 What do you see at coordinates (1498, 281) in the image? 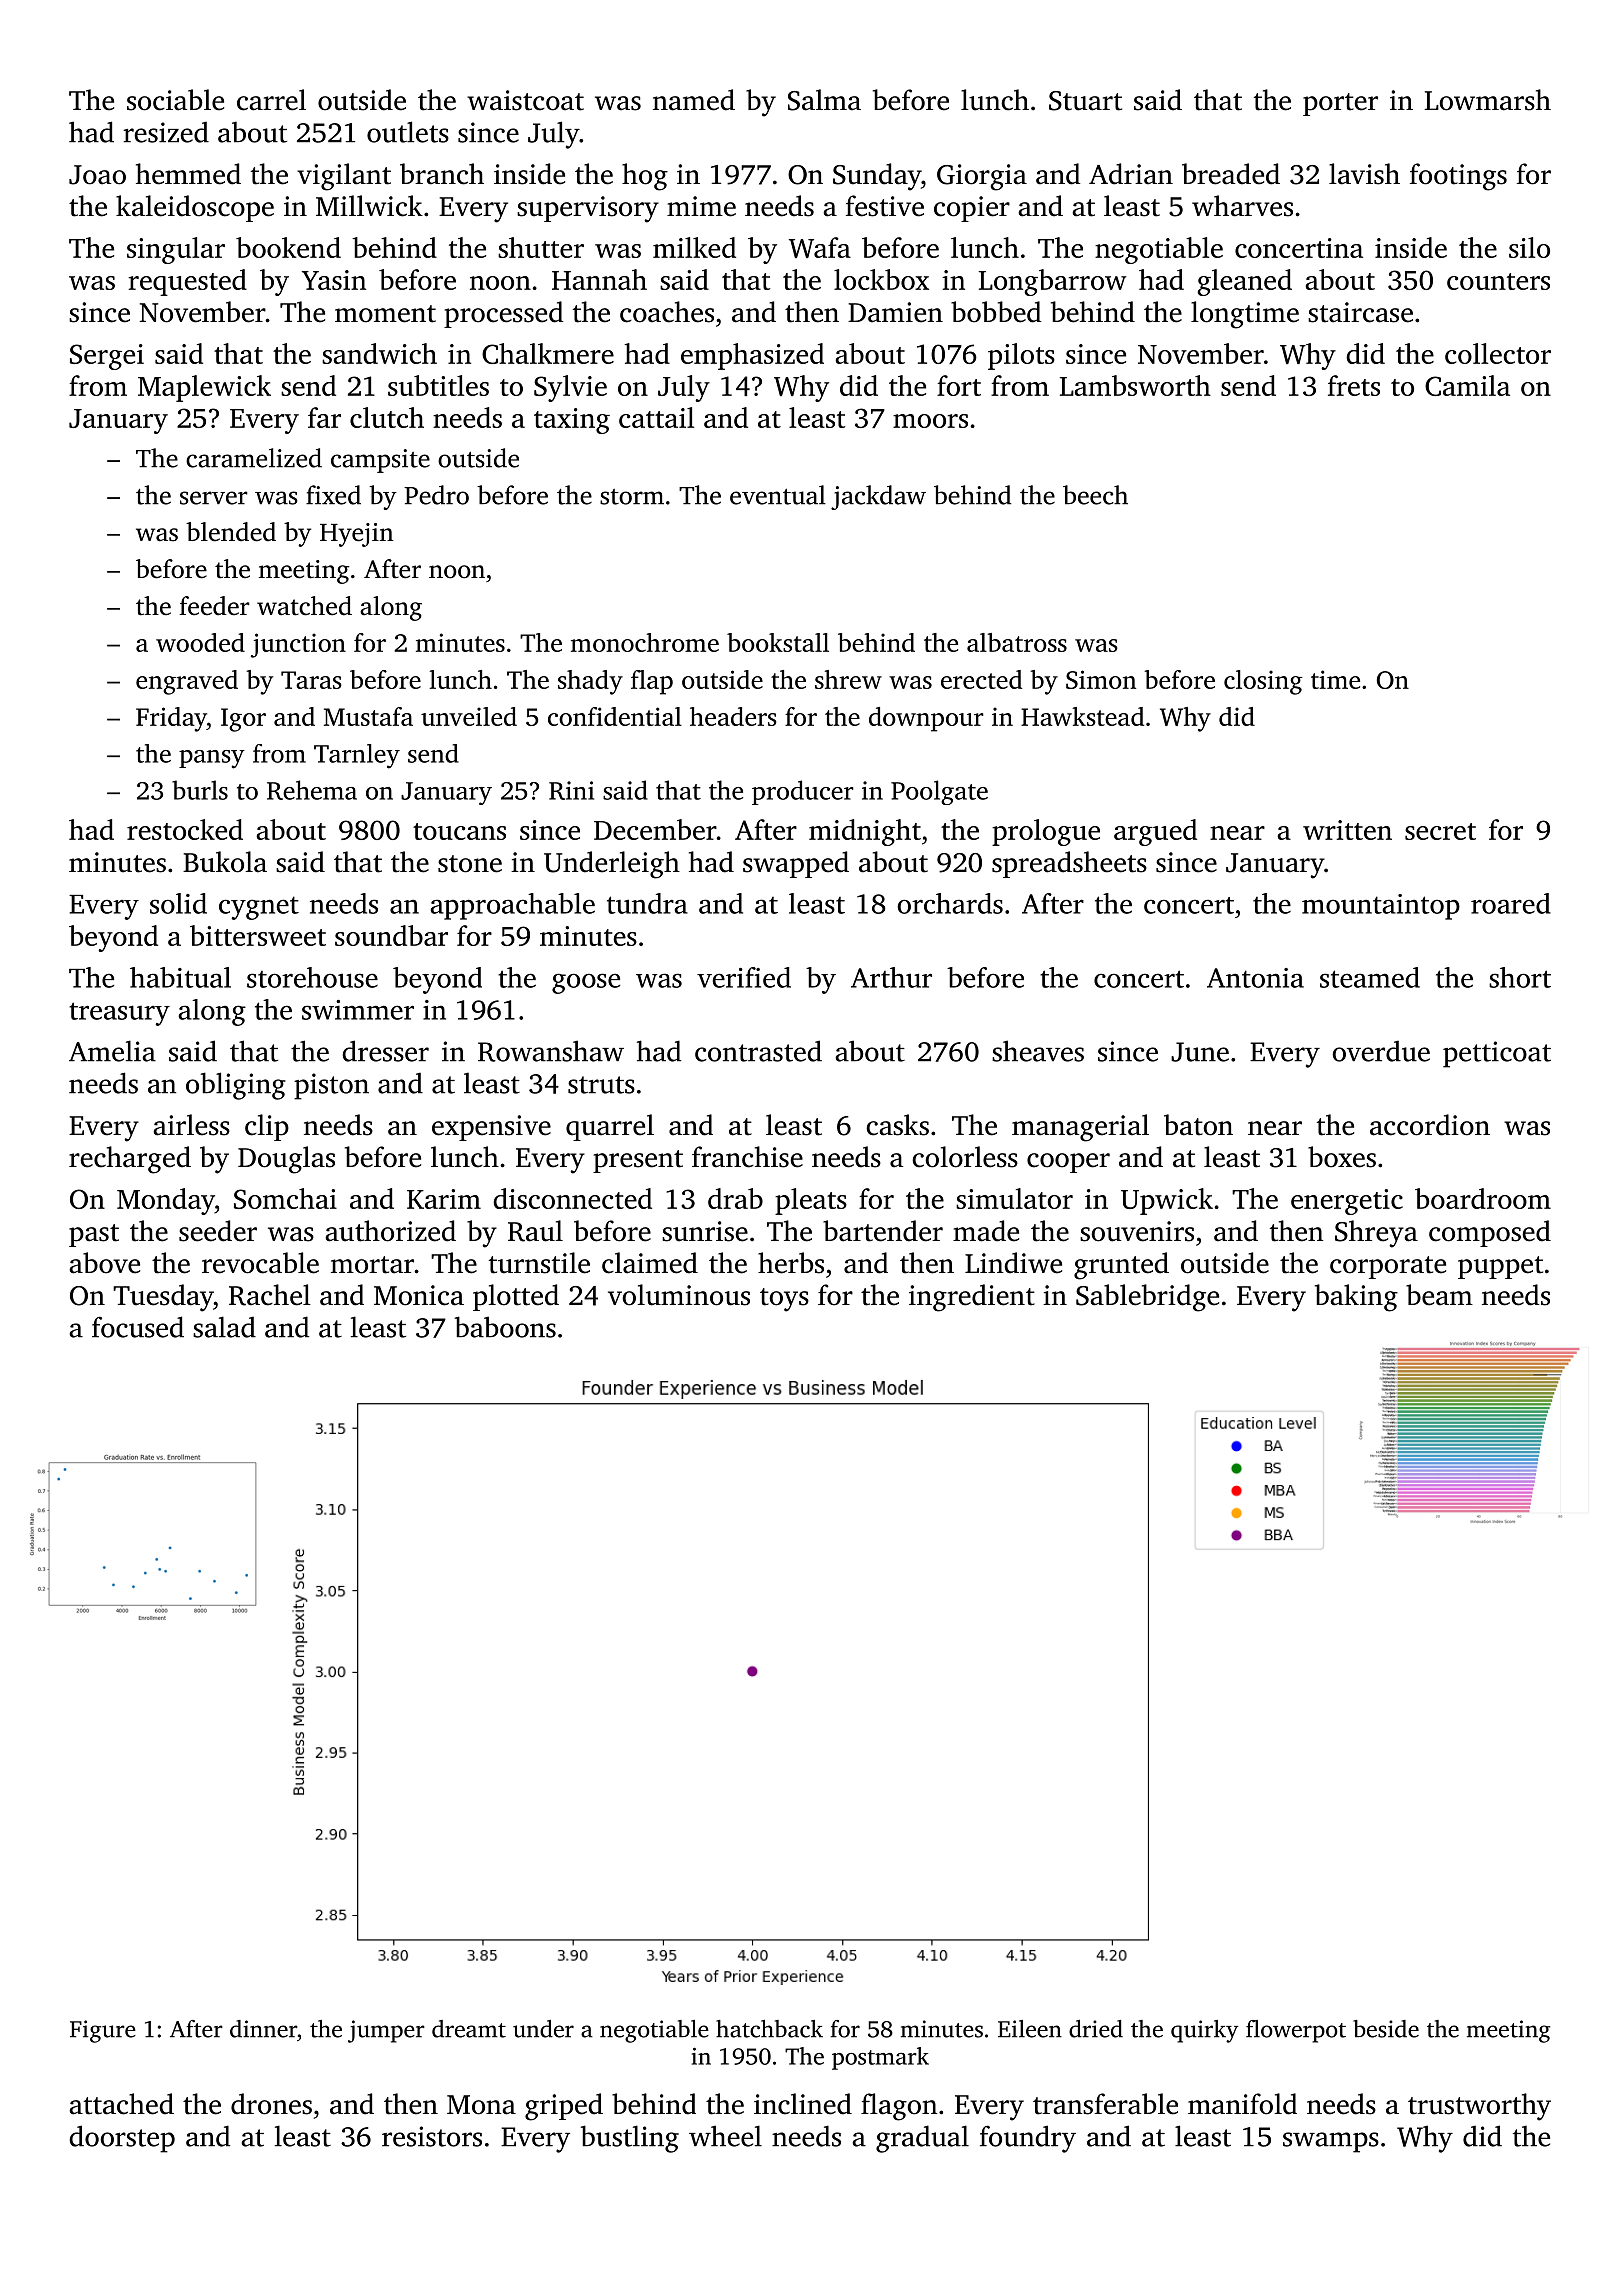
I see `counters` at bounding box center [1498, 281].
